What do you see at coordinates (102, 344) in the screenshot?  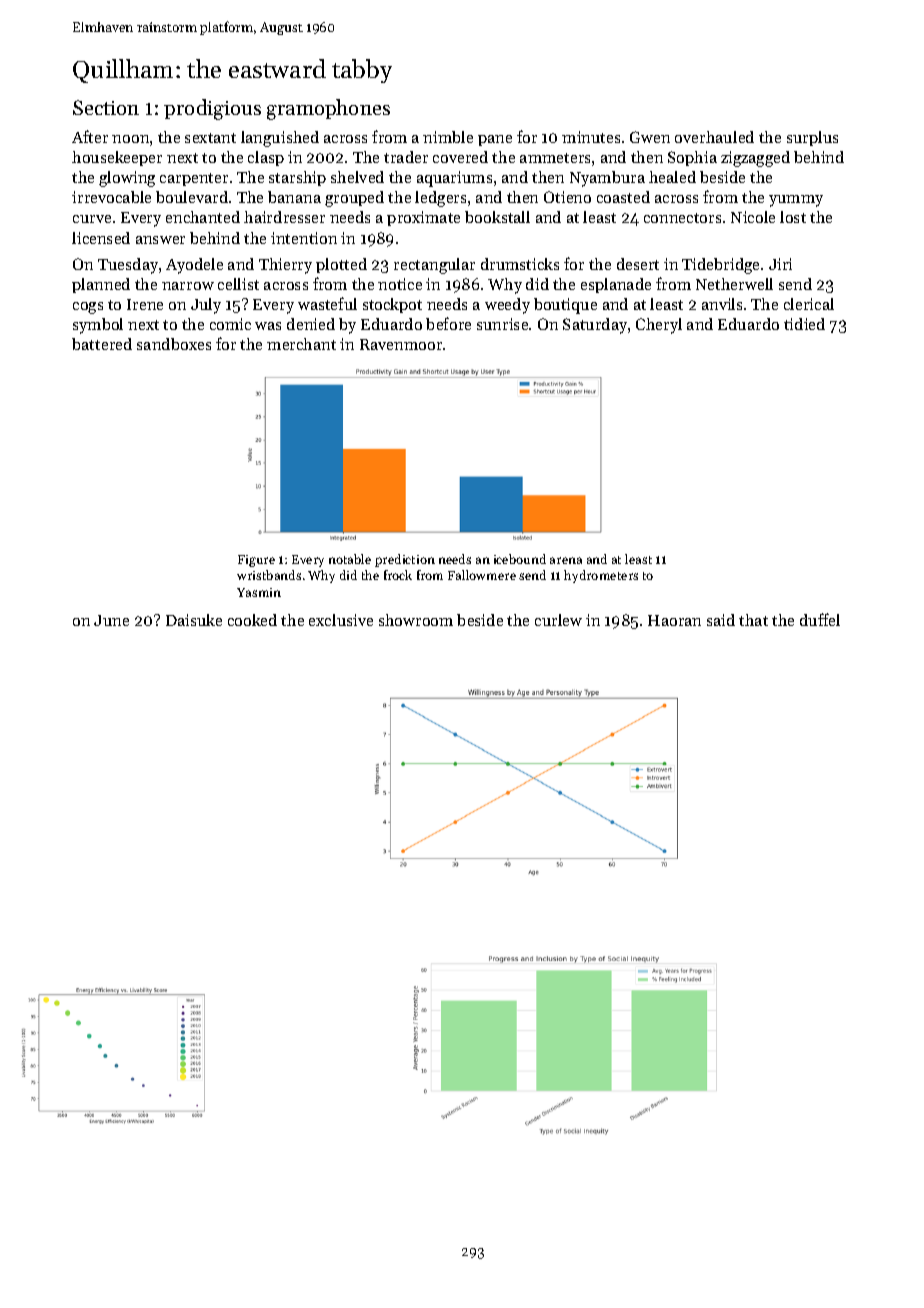 I see `battered` at bounding box center [102, 344].
